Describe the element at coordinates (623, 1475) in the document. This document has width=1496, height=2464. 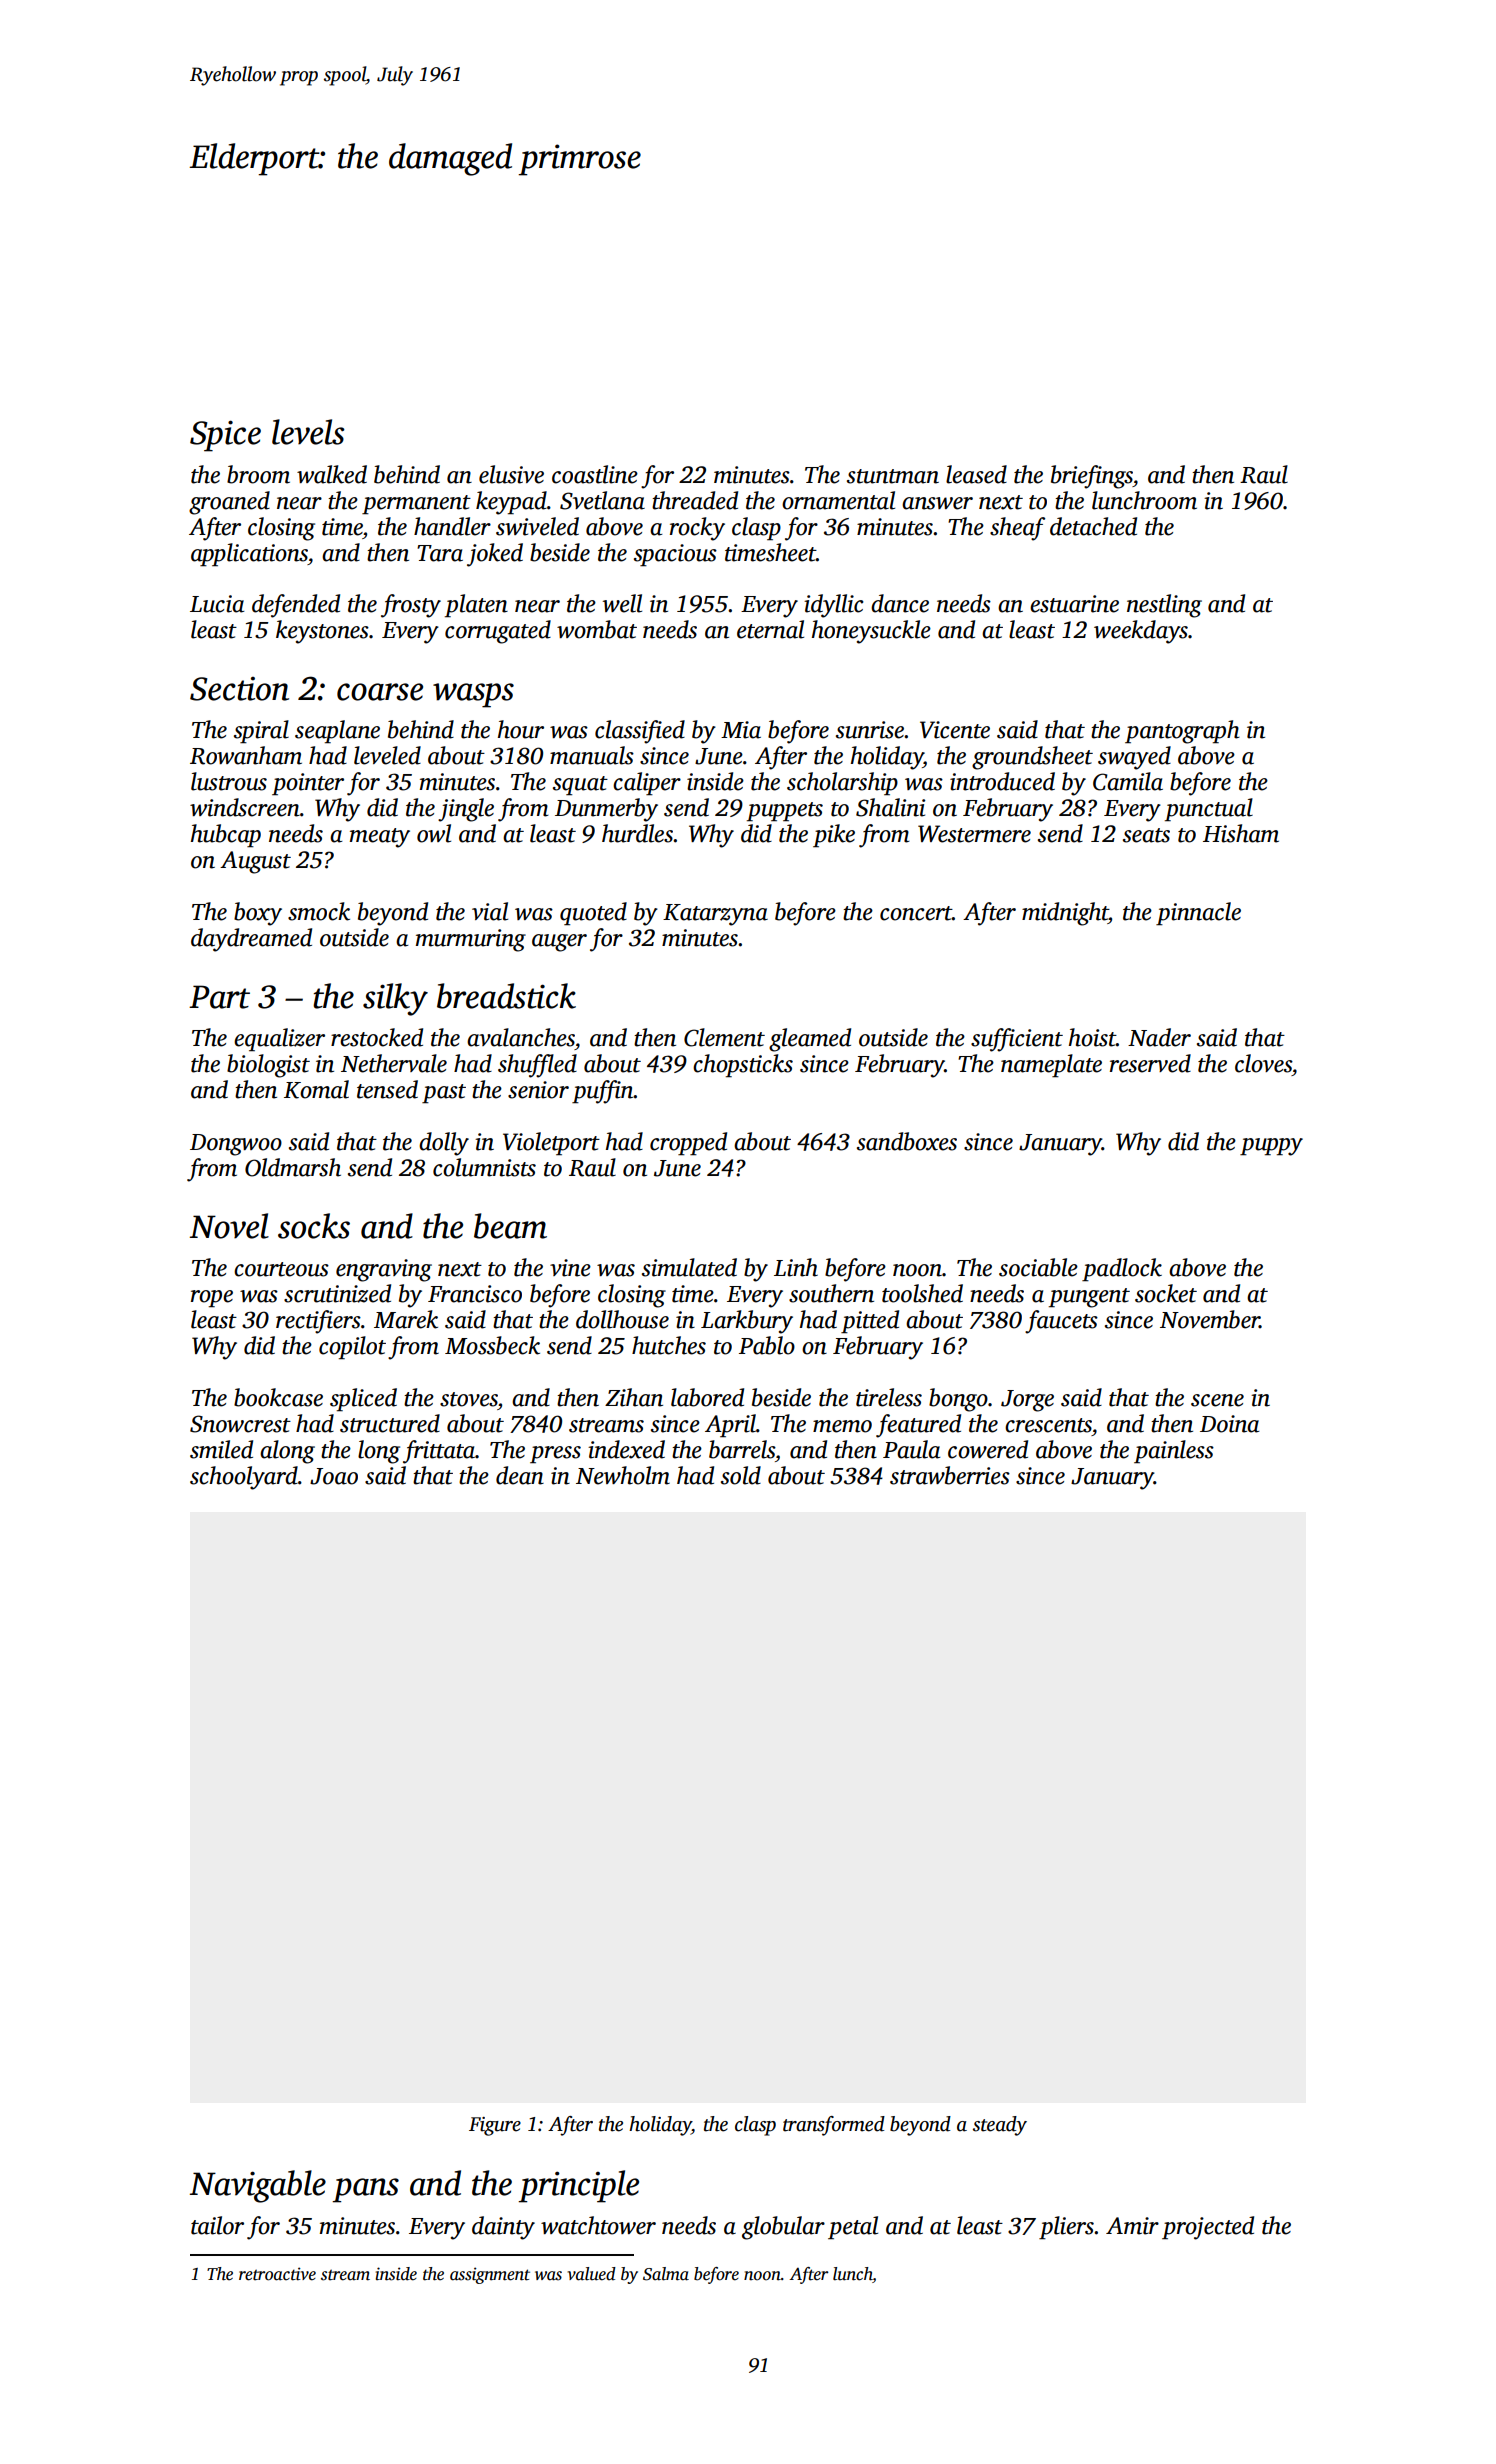
I see `Newholm` at that location.
